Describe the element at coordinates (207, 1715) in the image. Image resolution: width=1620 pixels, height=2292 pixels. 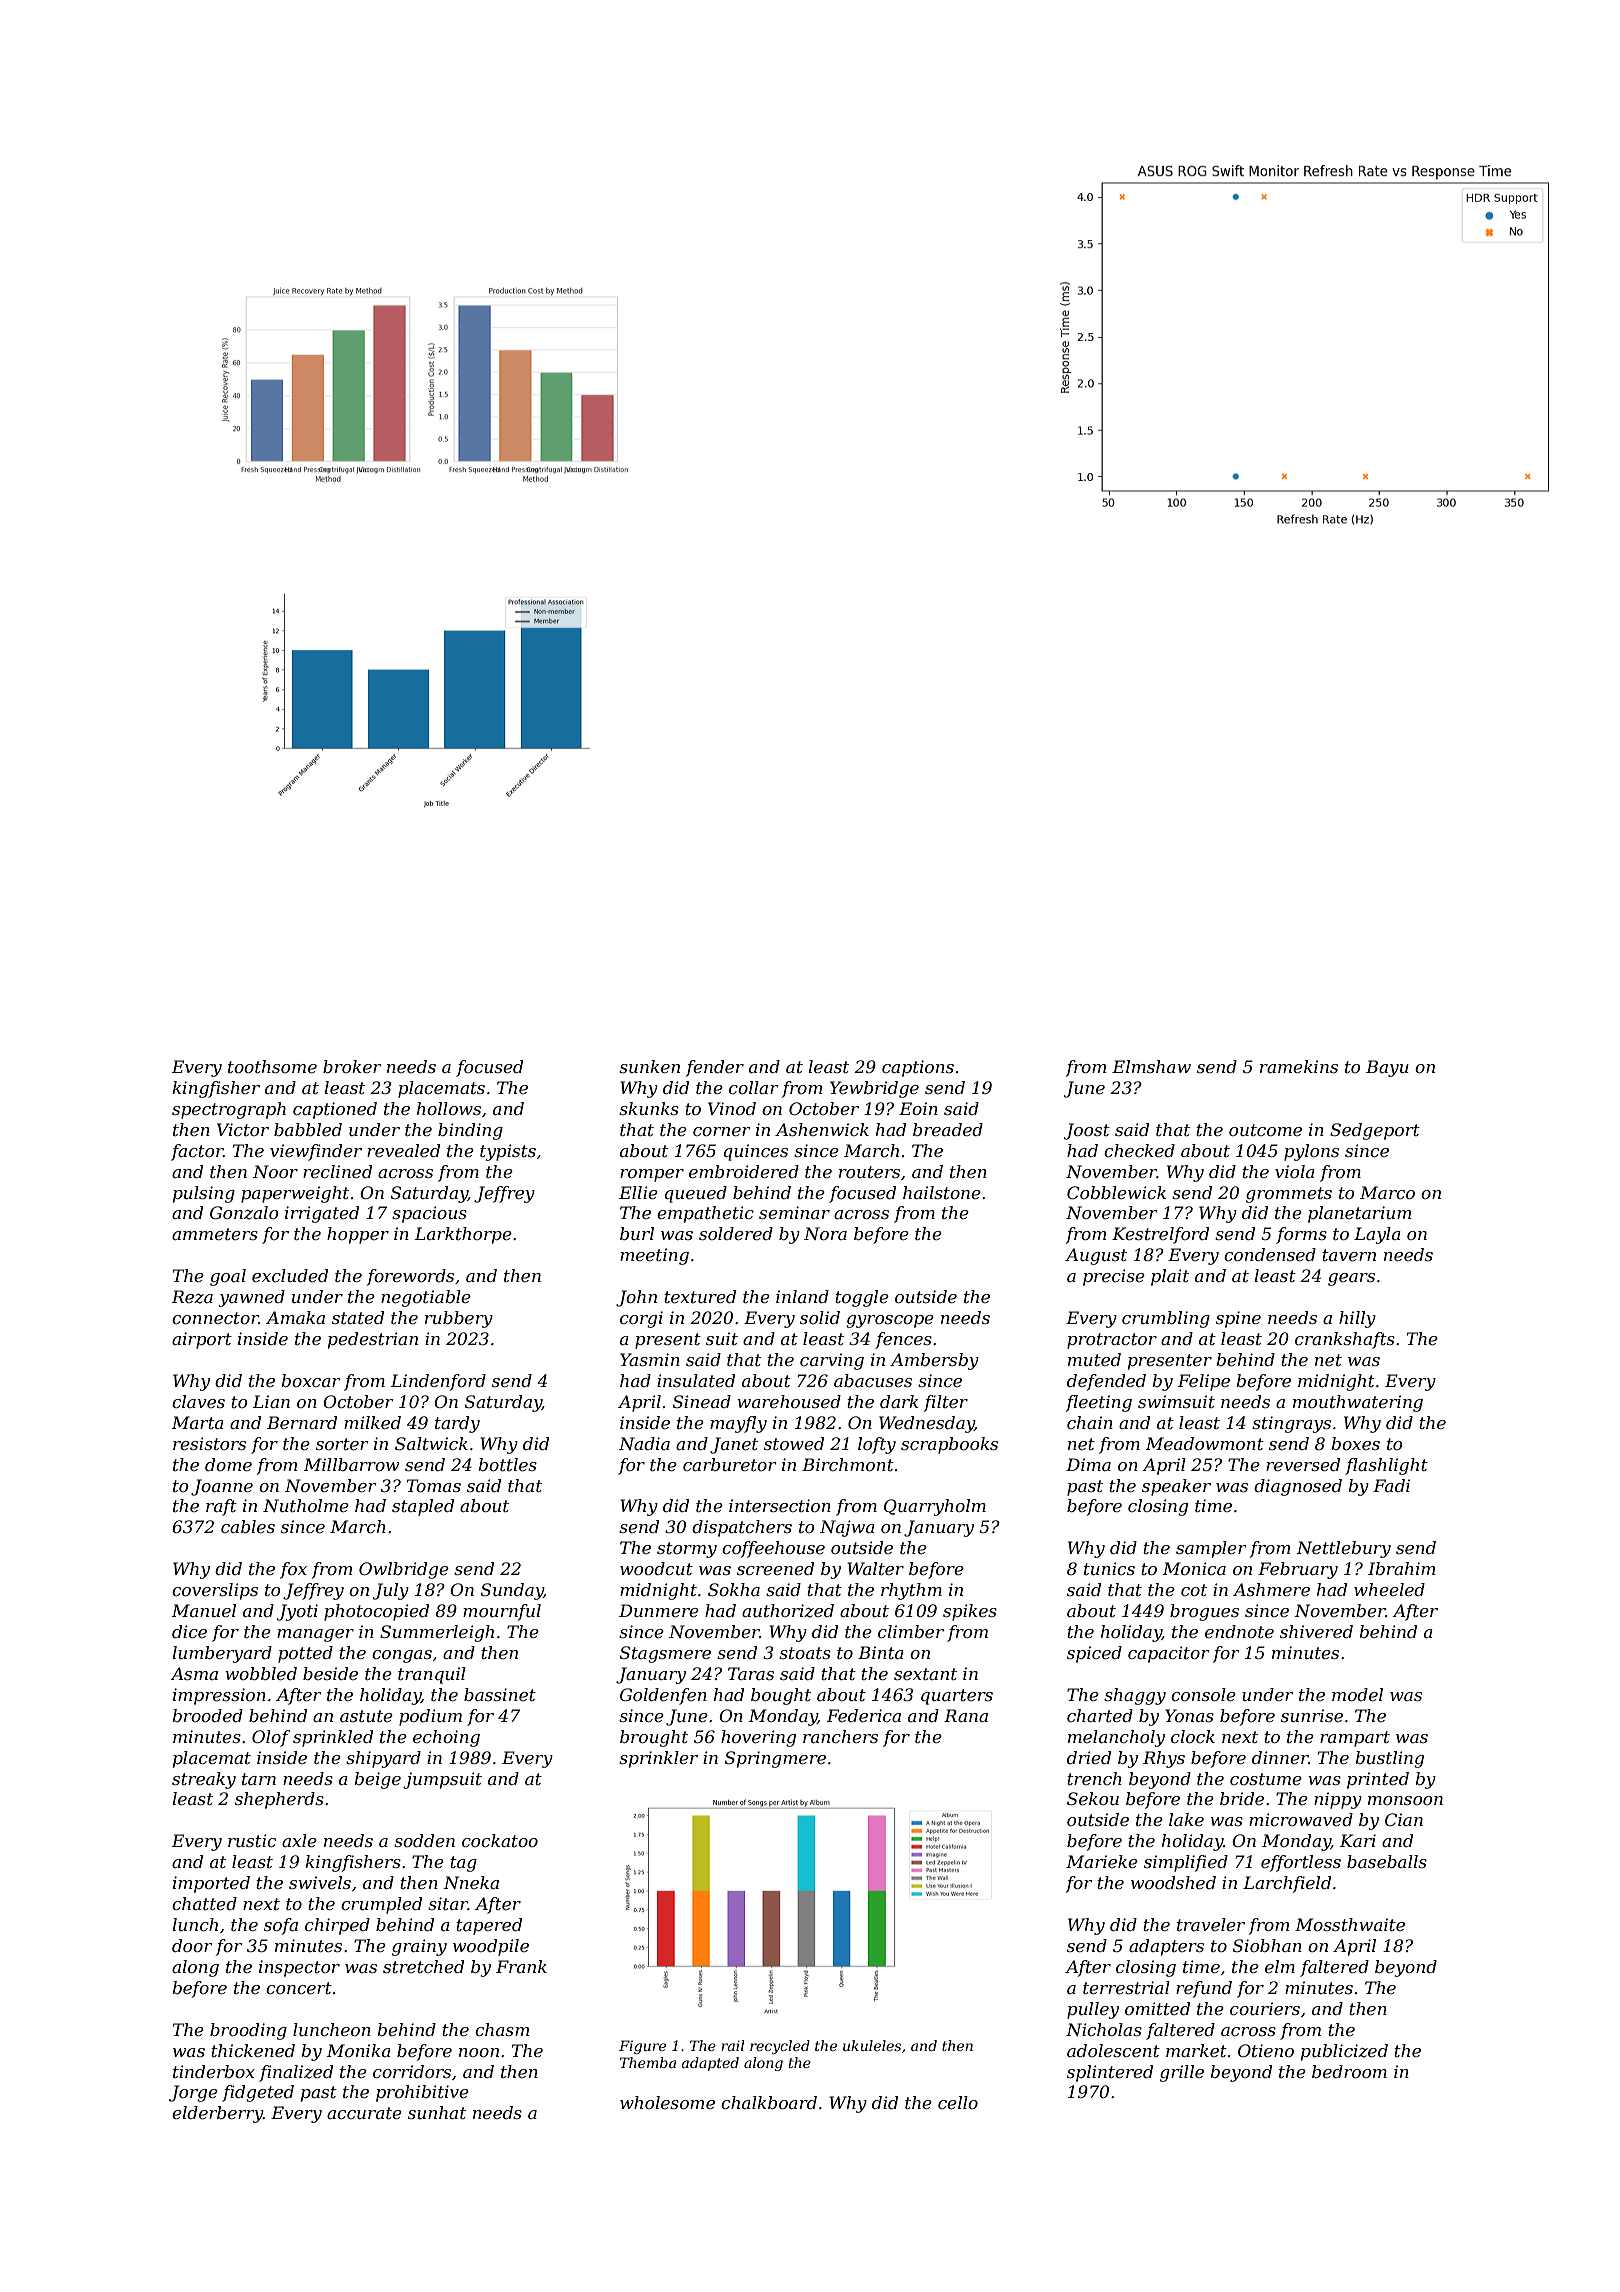
I see `brooded` at that location.
